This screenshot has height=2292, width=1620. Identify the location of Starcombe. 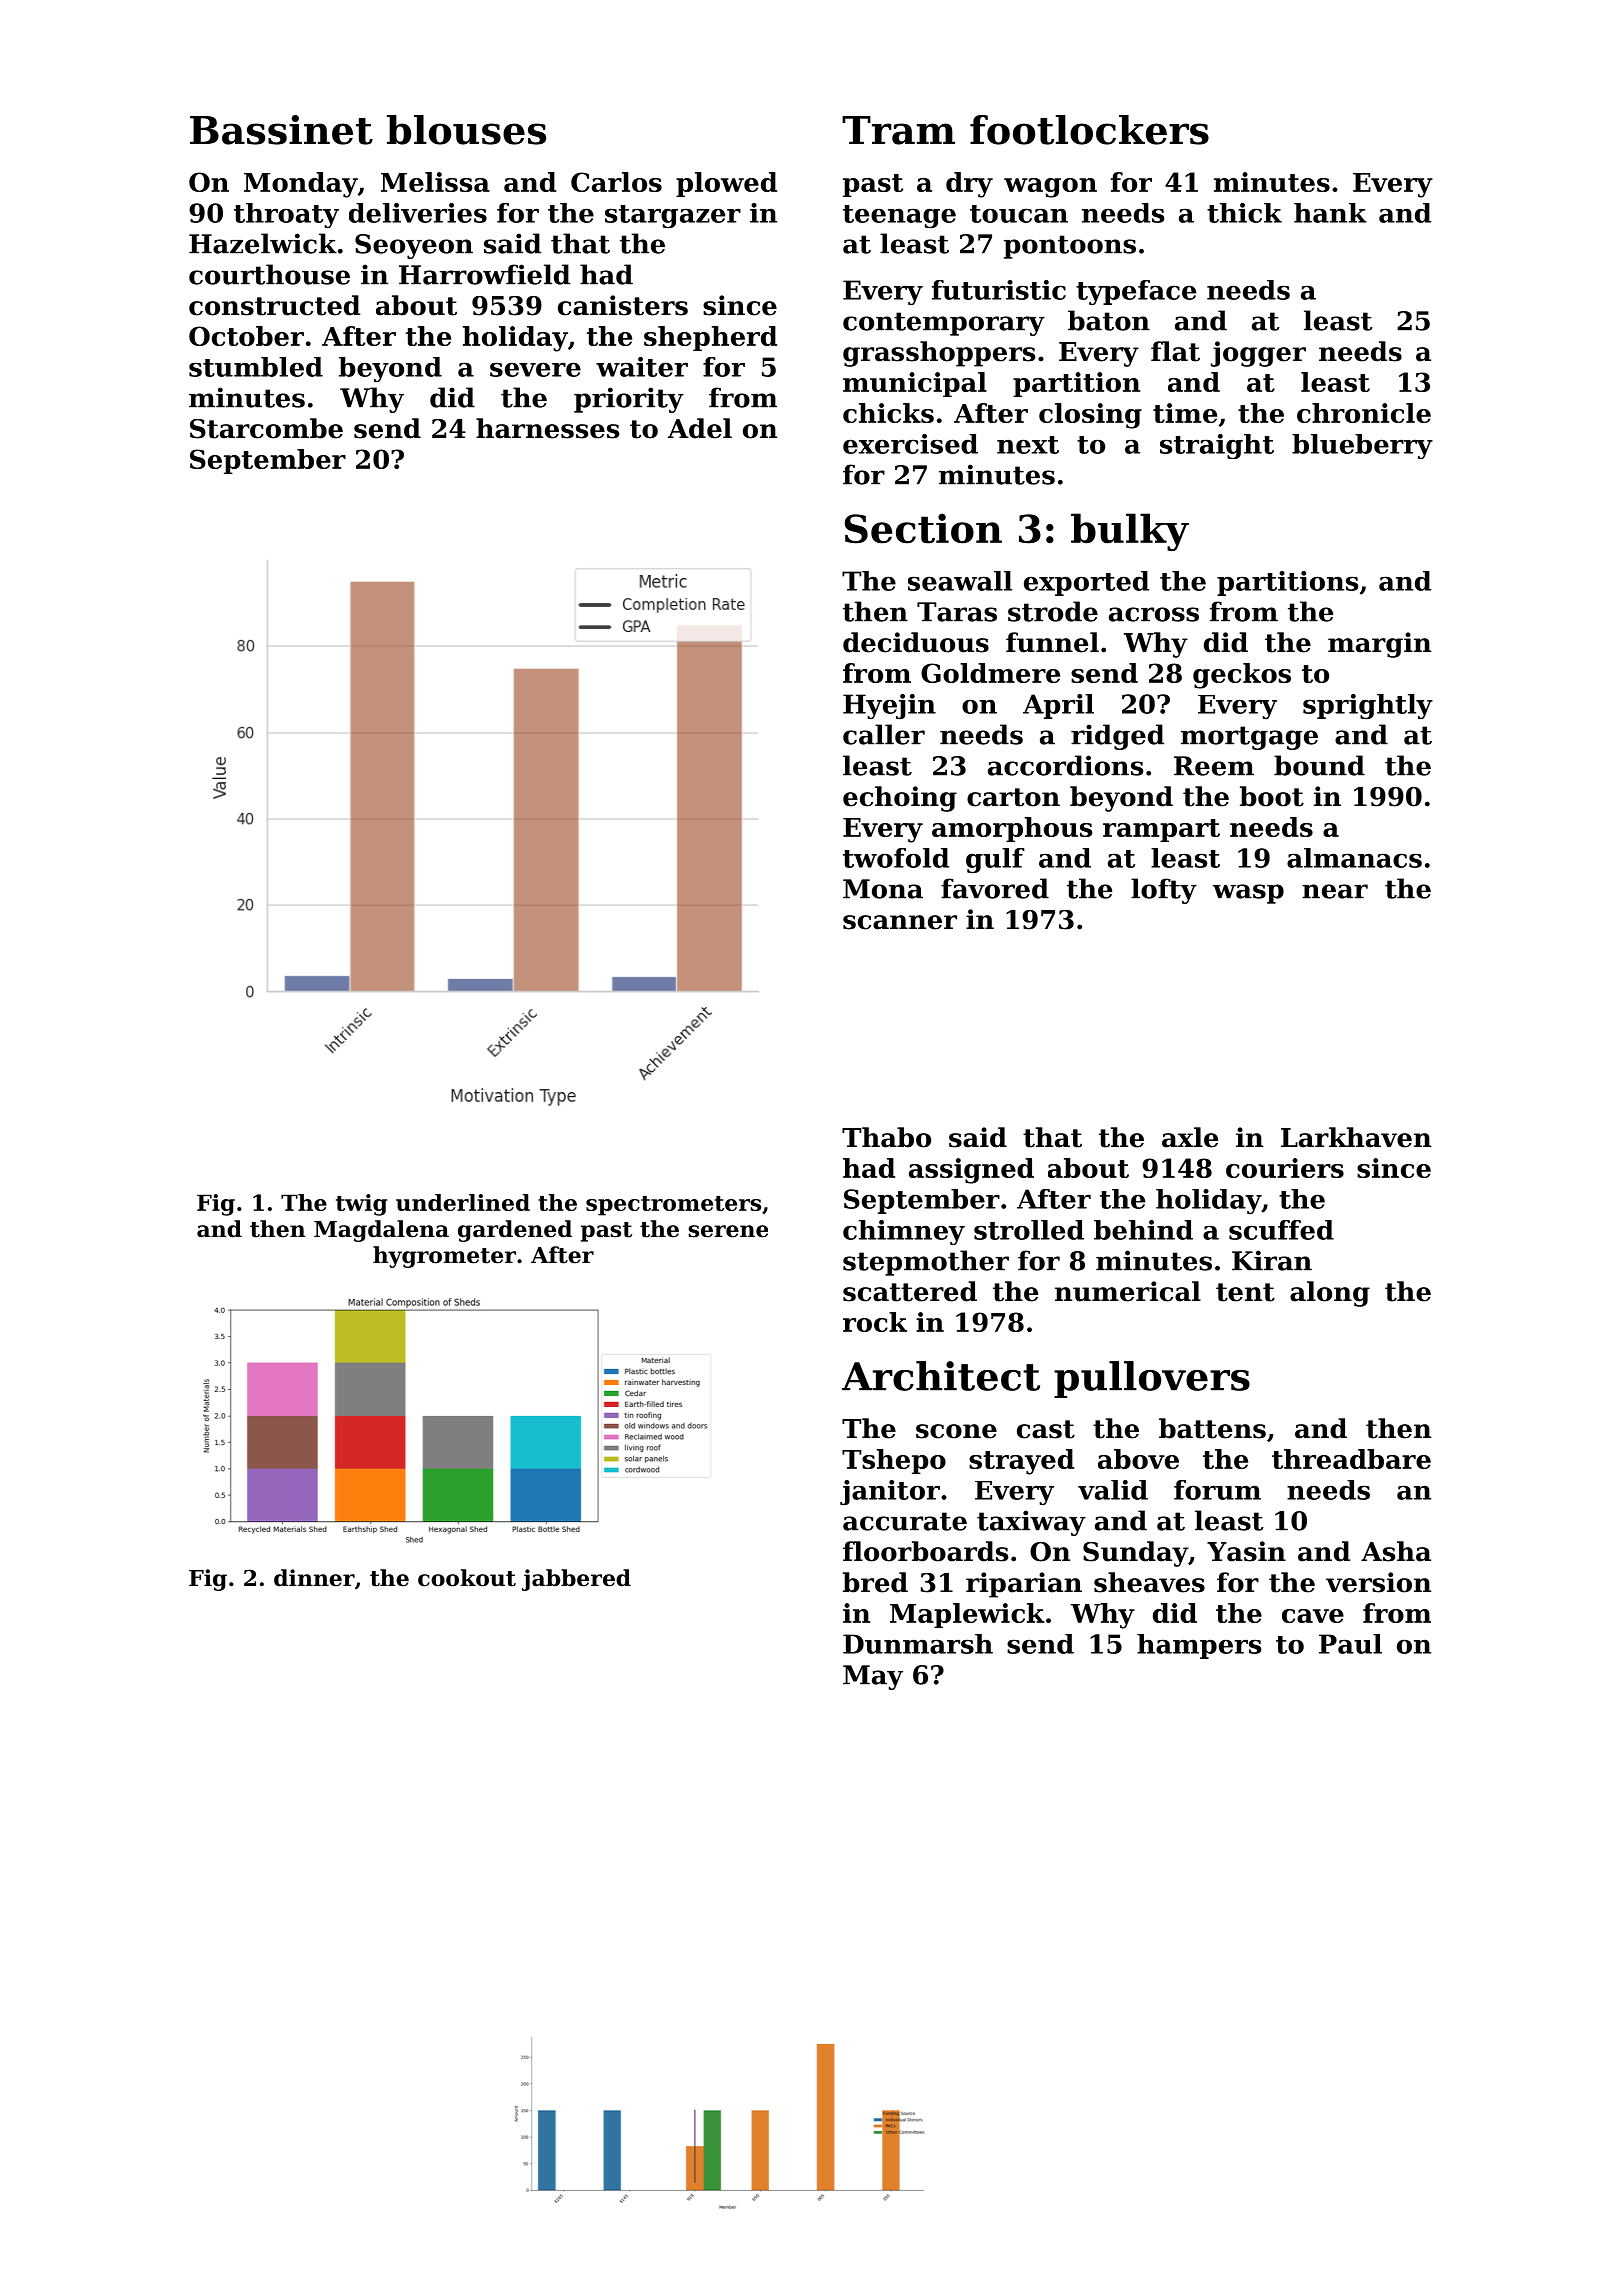
(266, 428).
